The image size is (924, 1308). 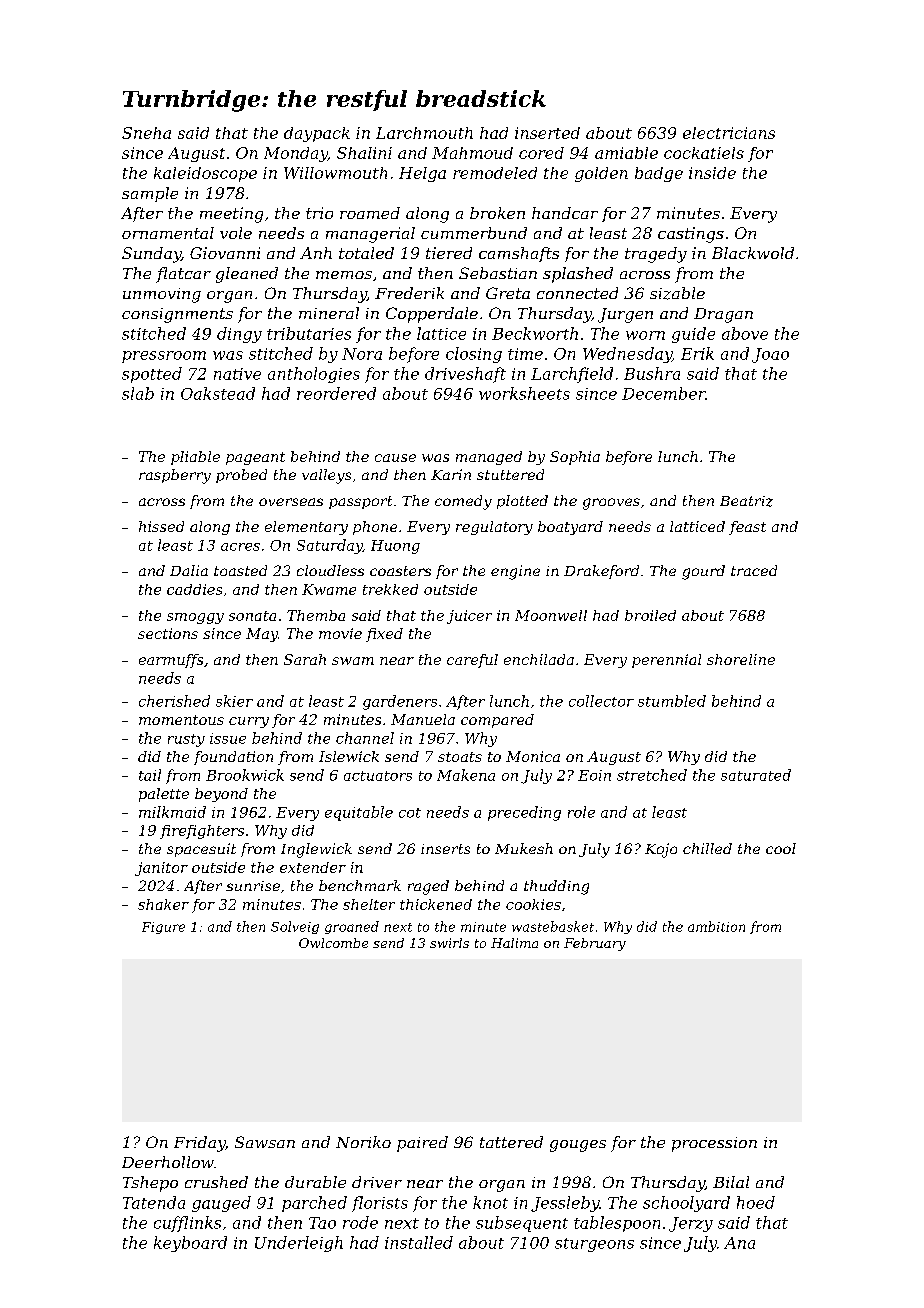 What do you see at coordinates (611, 504) in the screenshot?
I see `grooves` at bounding box center [611, 504].
